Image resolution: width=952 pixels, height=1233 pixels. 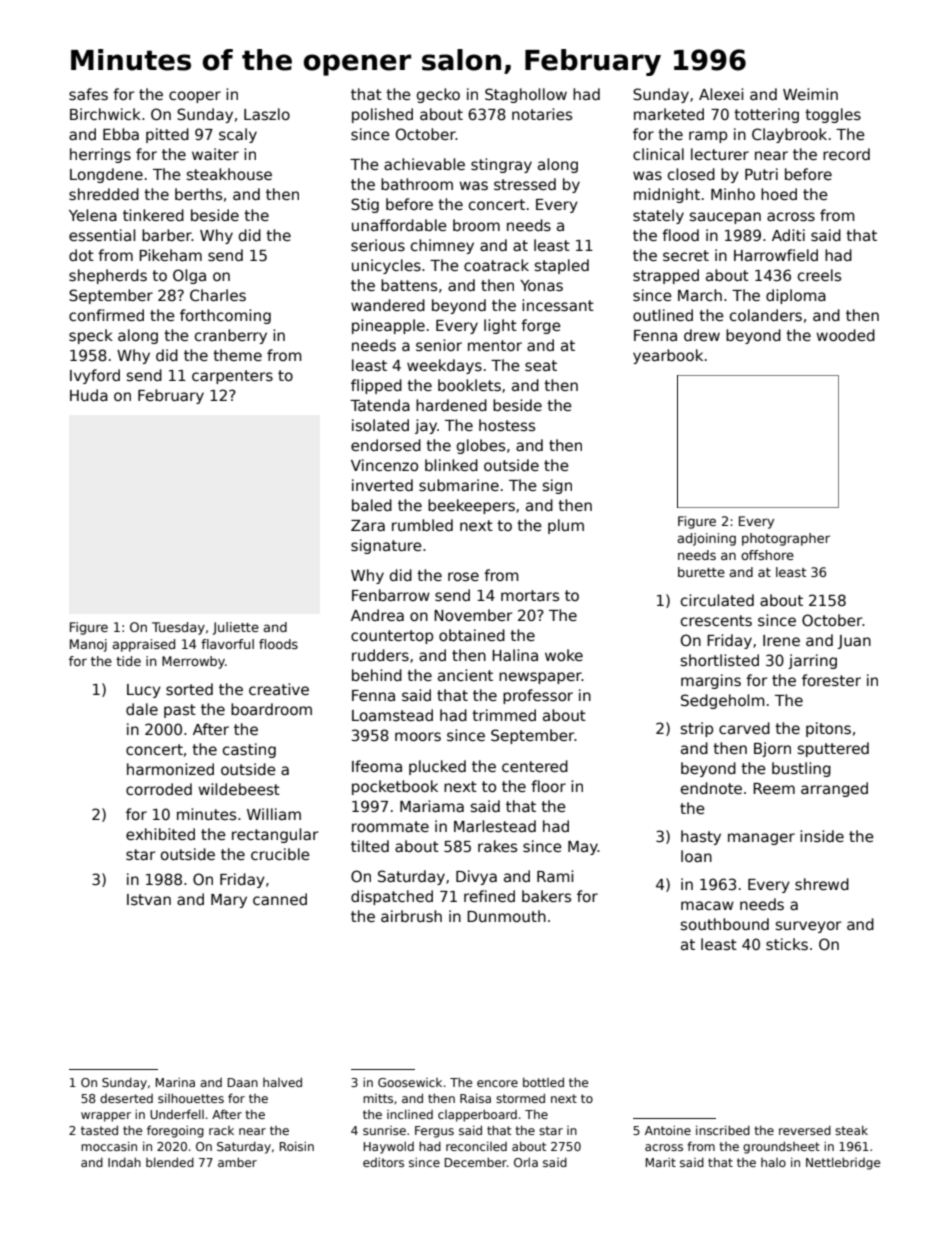 What do you see at coordinates (702, 335) in the screenshot?
I see `drew` at bounding box center [702, 335].
